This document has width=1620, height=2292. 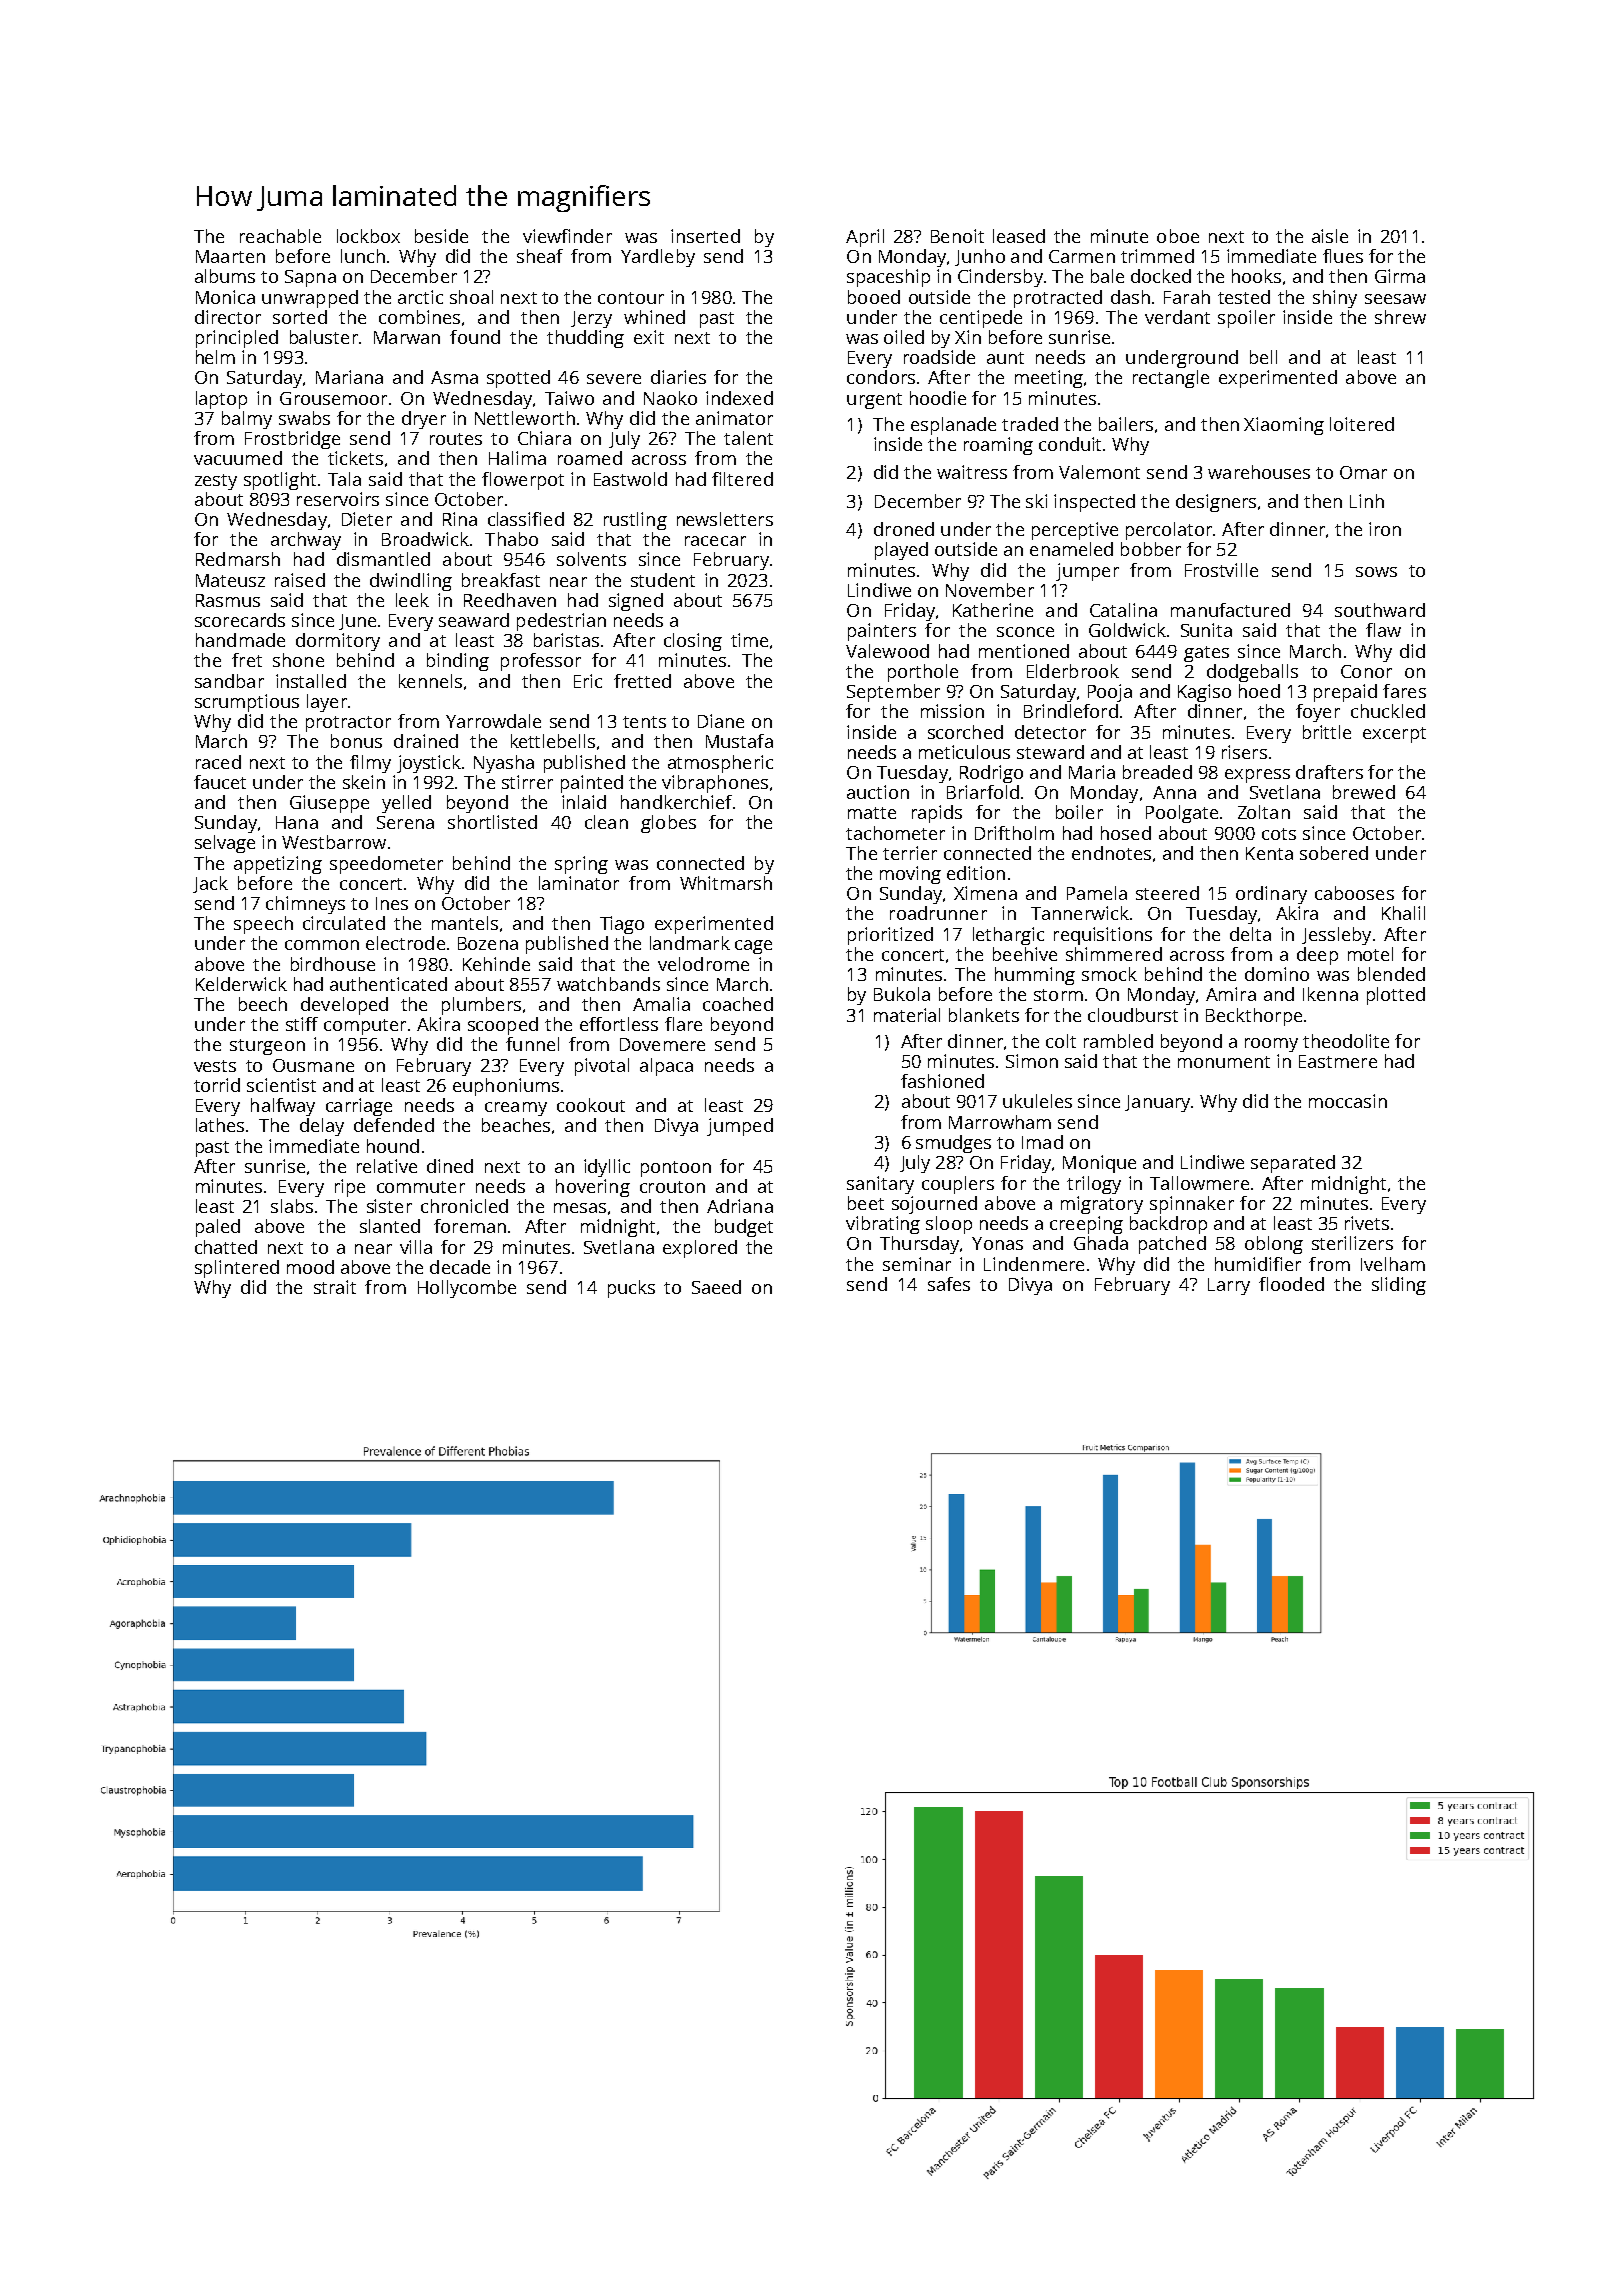 What do you see at coordinates (872, 813) in the document?
I see `matte` at bounding box center [872, 813].
